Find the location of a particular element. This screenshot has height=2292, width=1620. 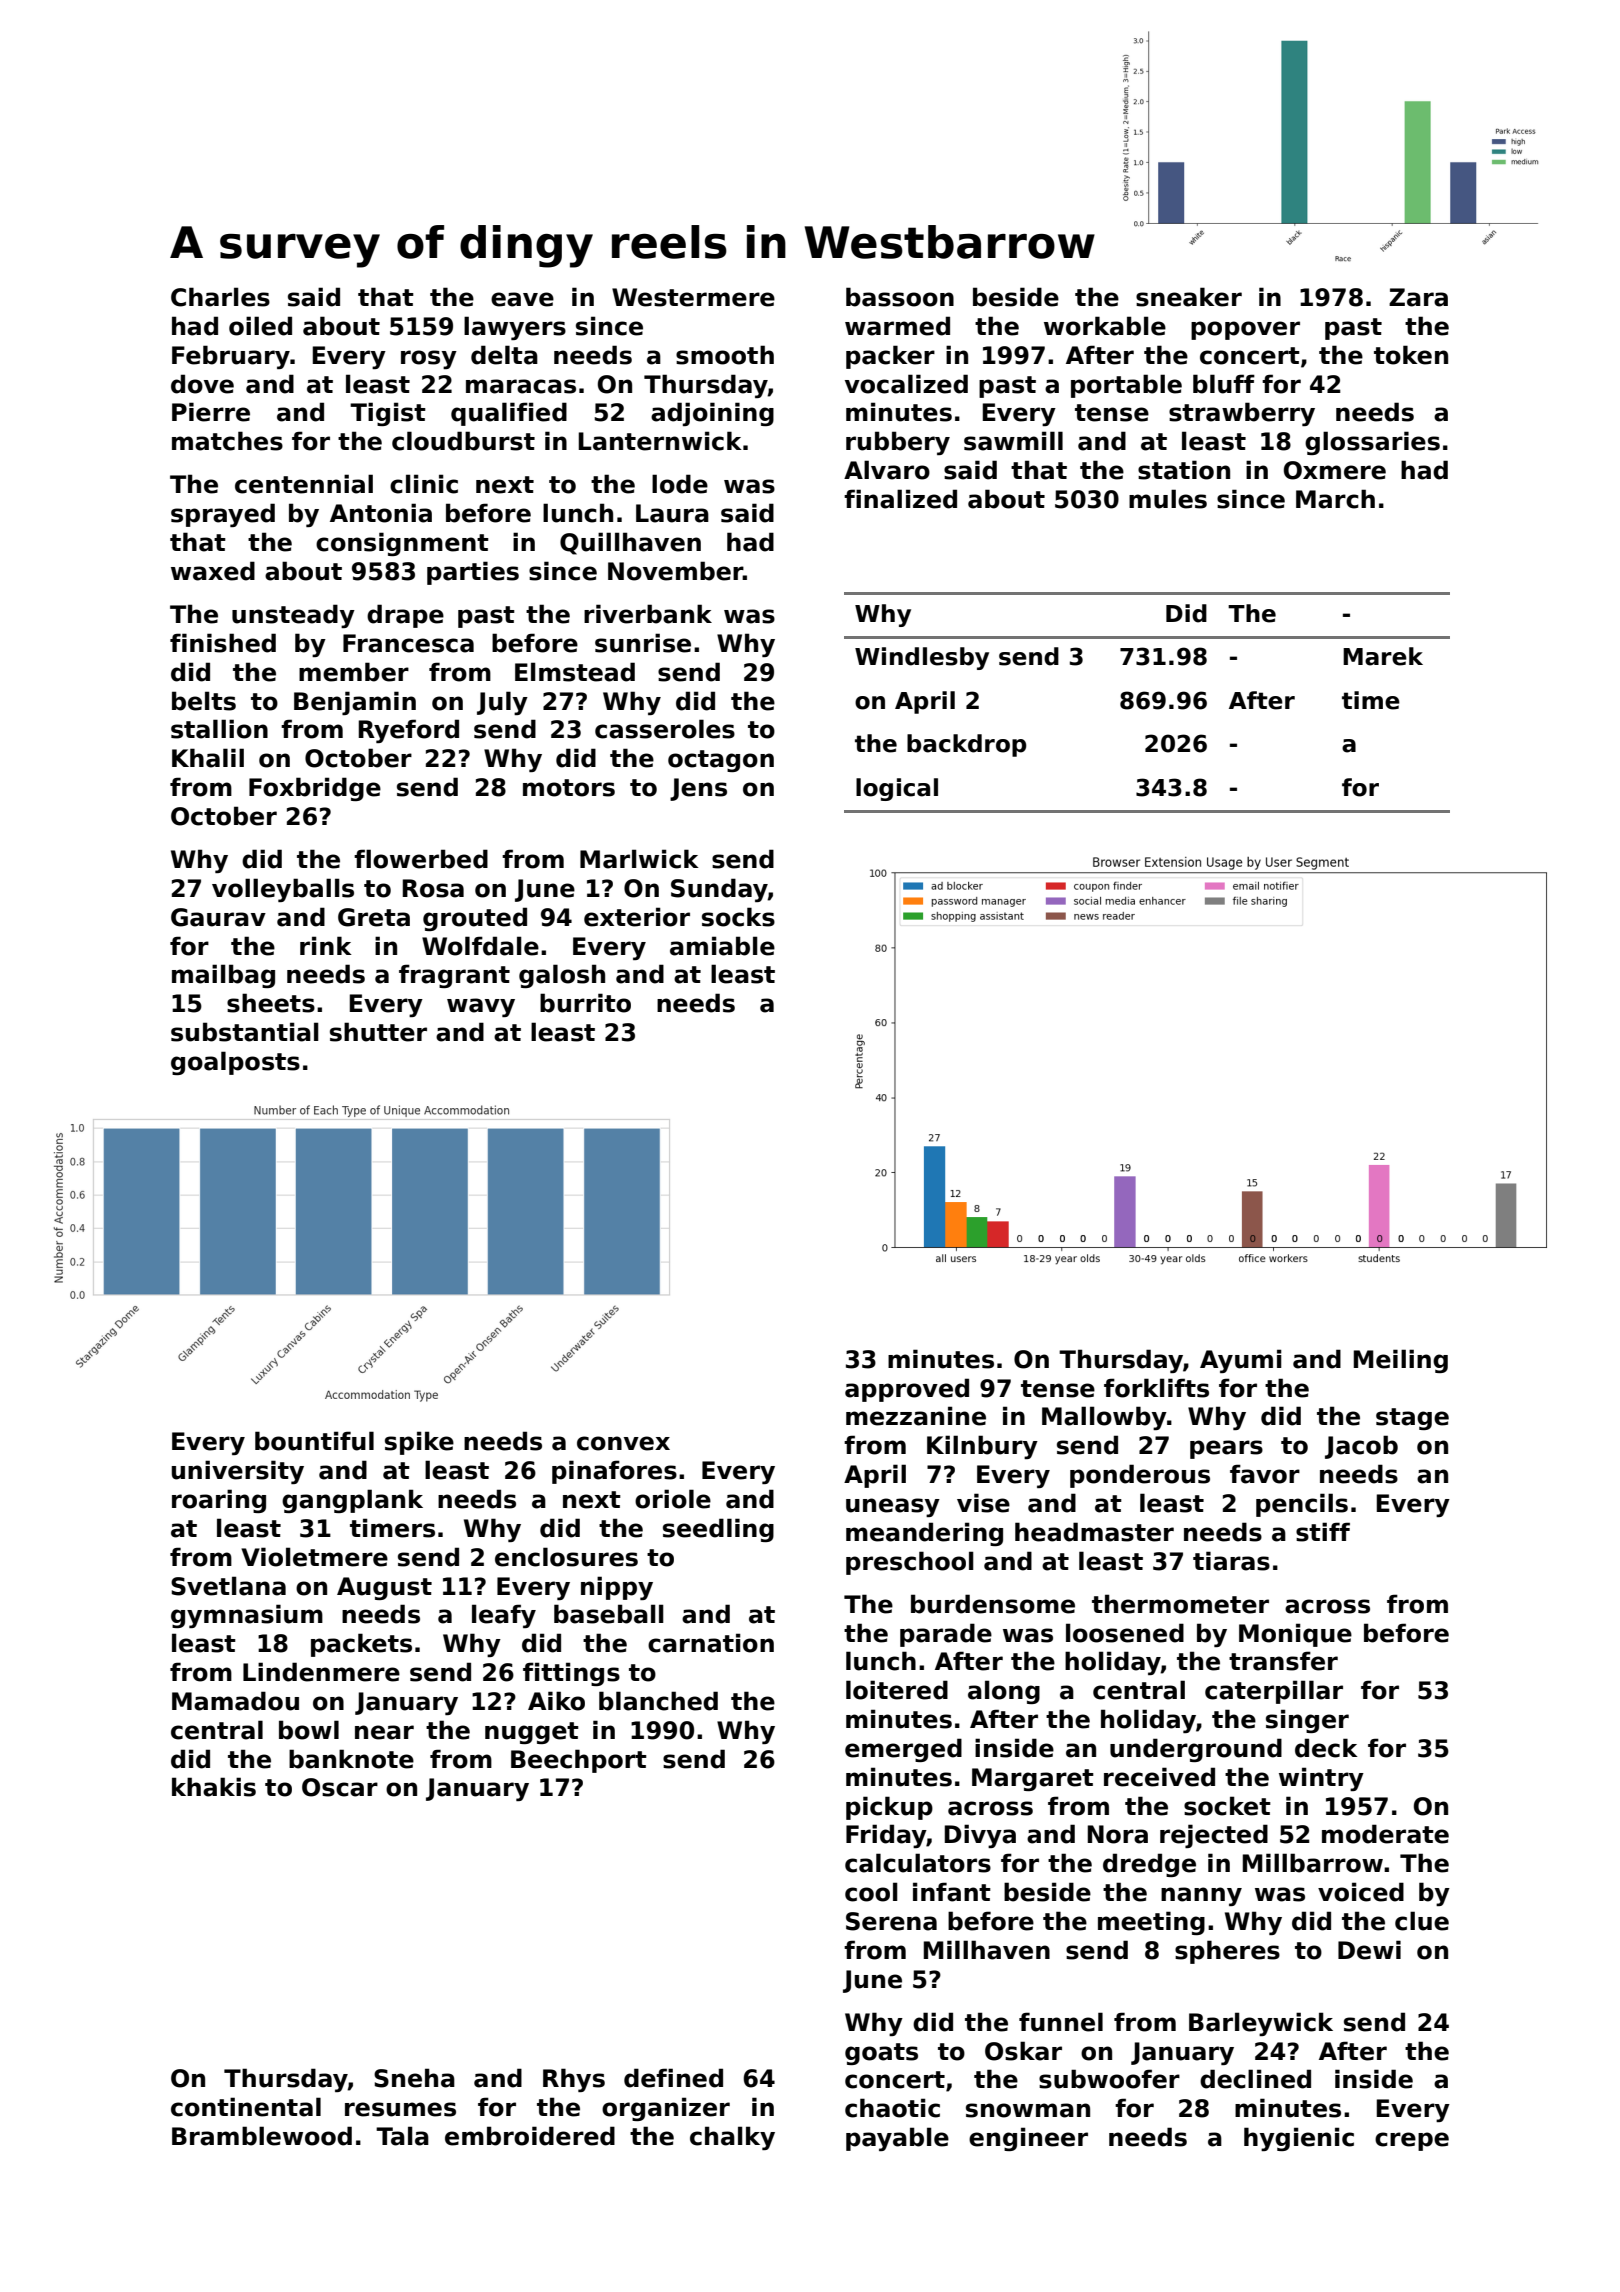

Meiling is located at coordinates (1401, 1361).
